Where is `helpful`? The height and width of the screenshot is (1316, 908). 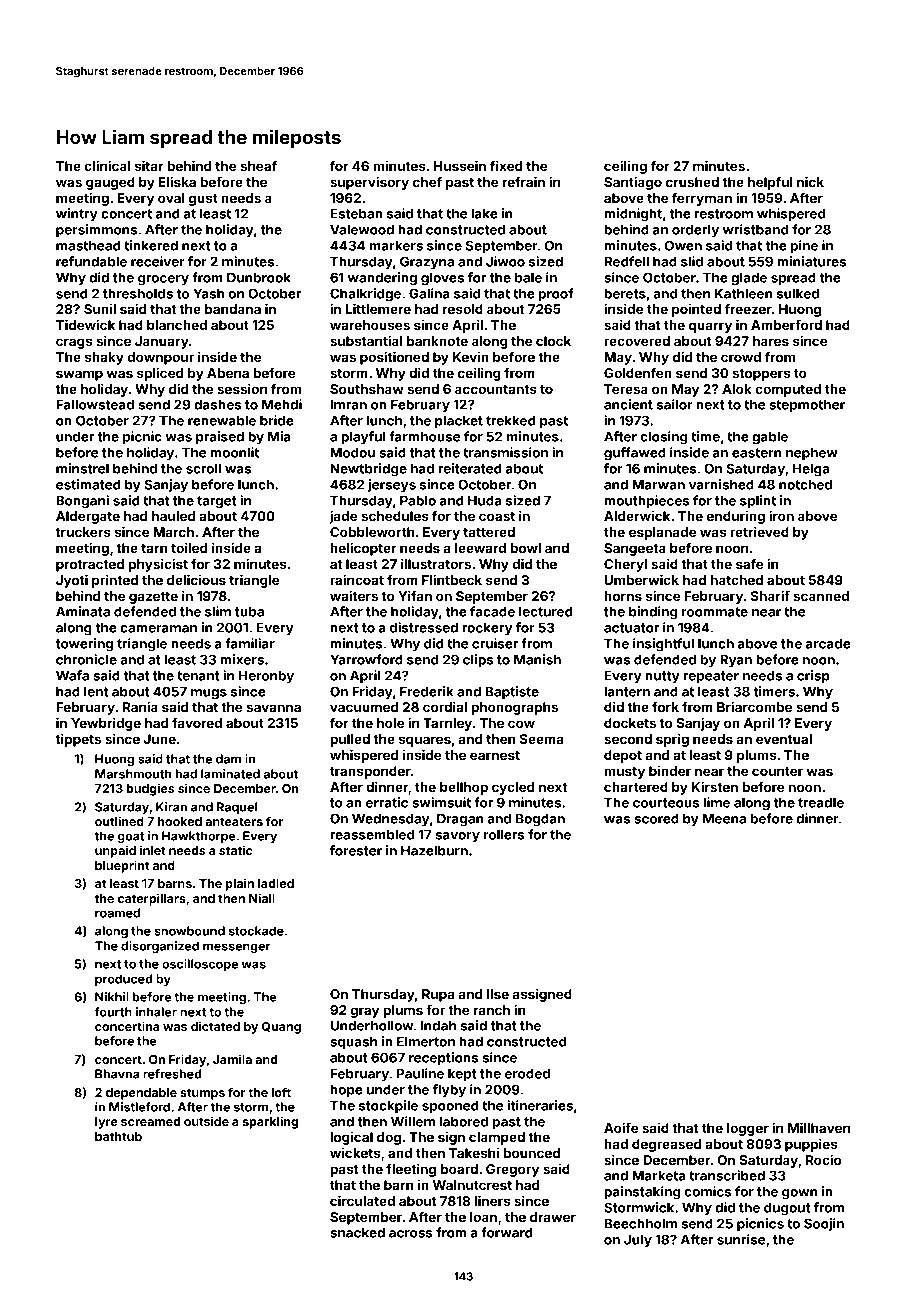
helpful is located at coordinates (770, 183).
